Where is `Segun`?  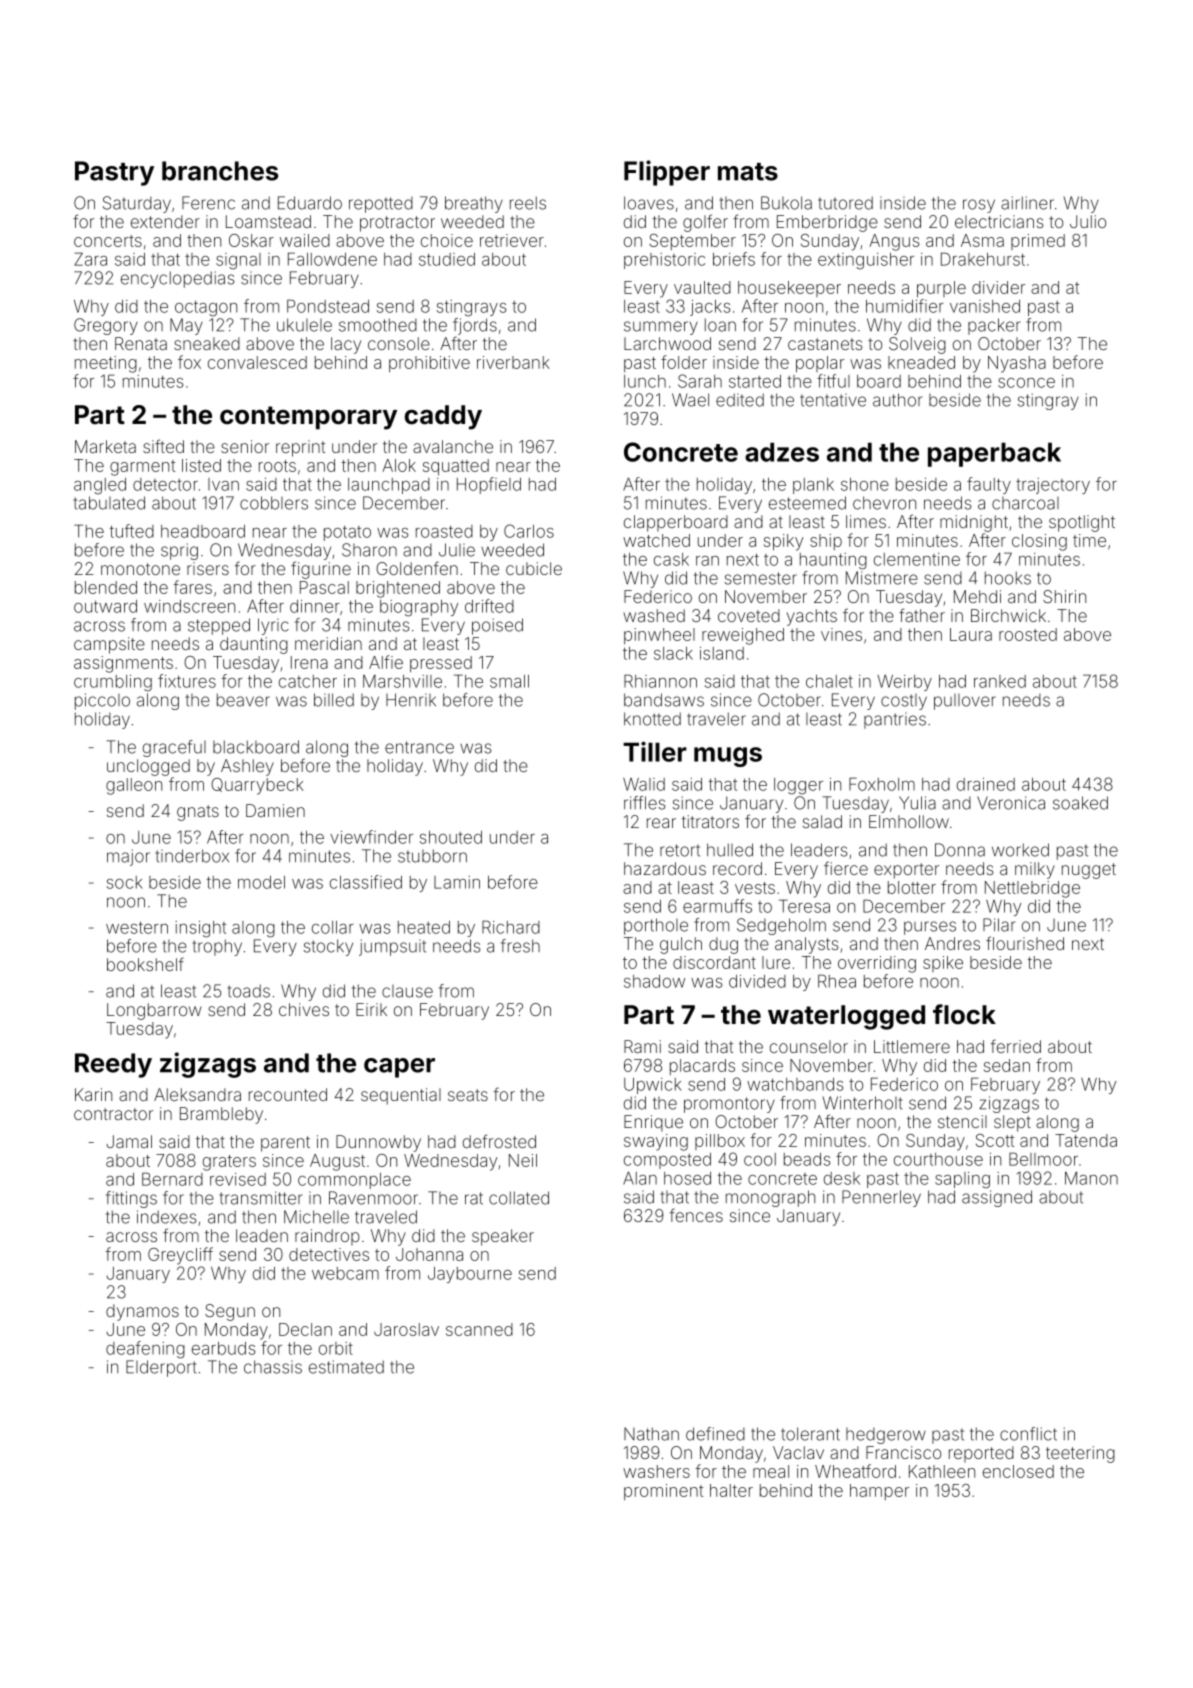 Segun is located at coordinates (230, 1312).
